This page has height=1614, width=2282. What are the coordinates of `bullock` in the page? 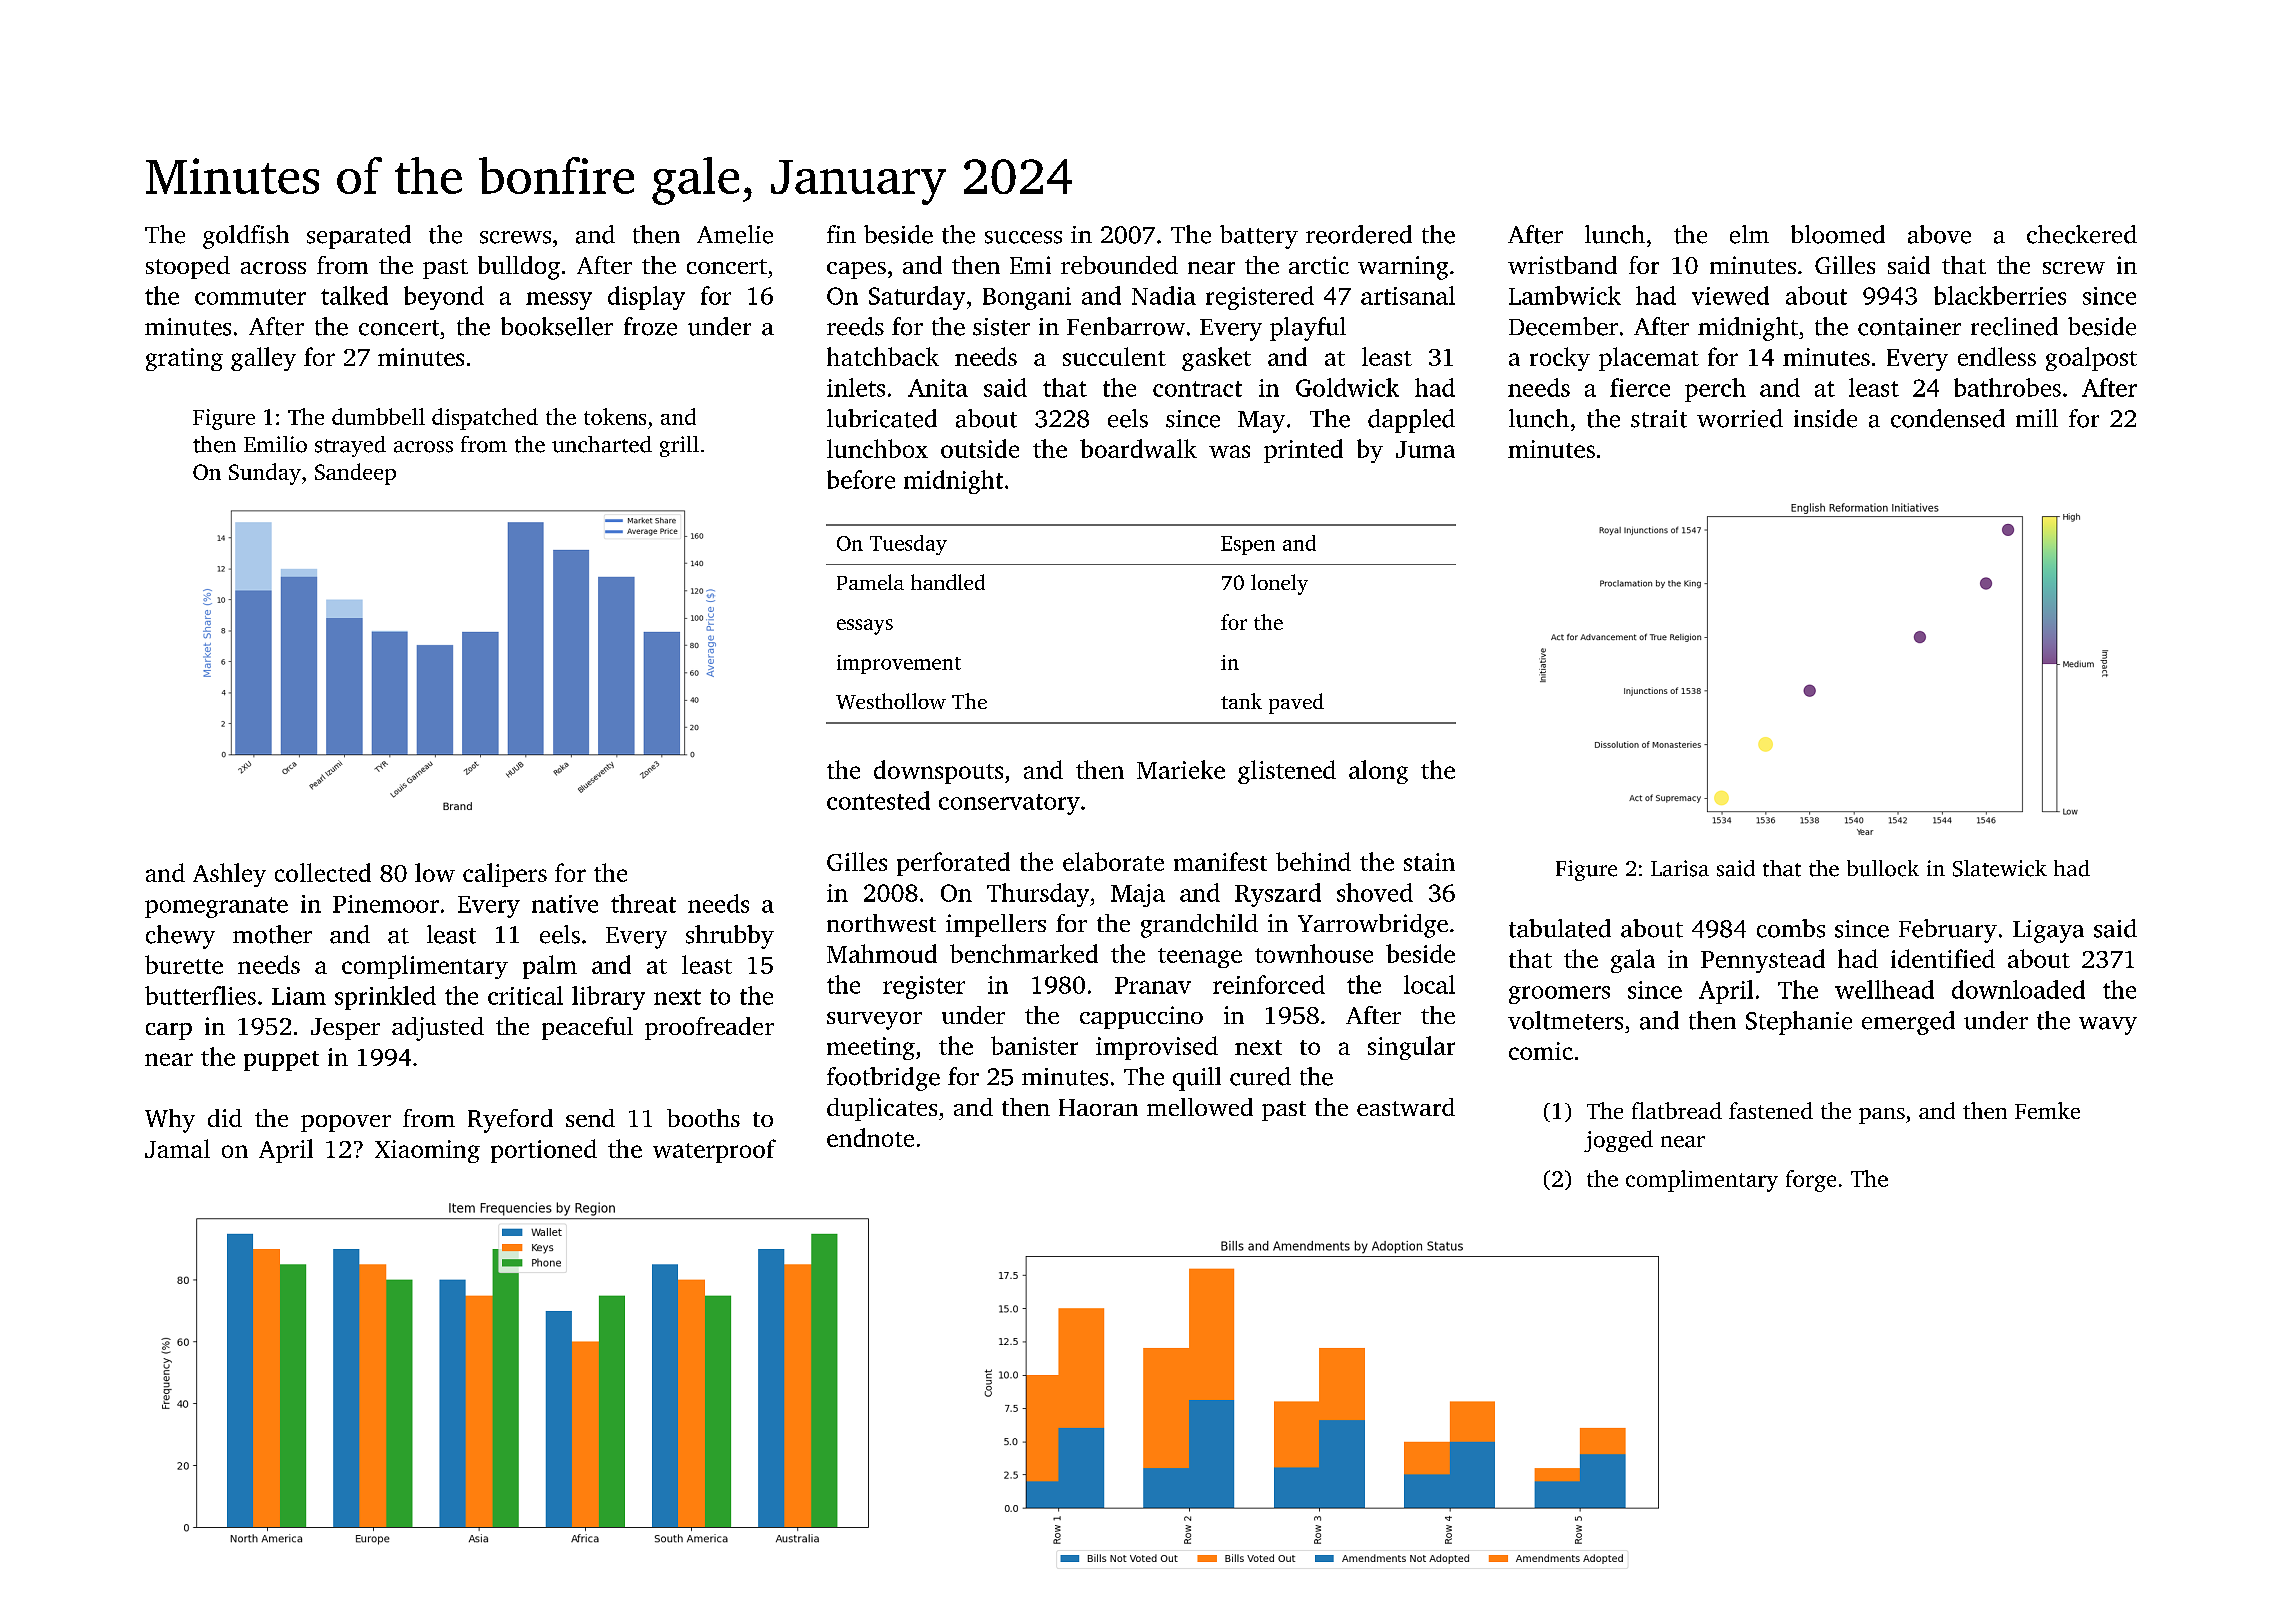 It's located at (1883, 868).
